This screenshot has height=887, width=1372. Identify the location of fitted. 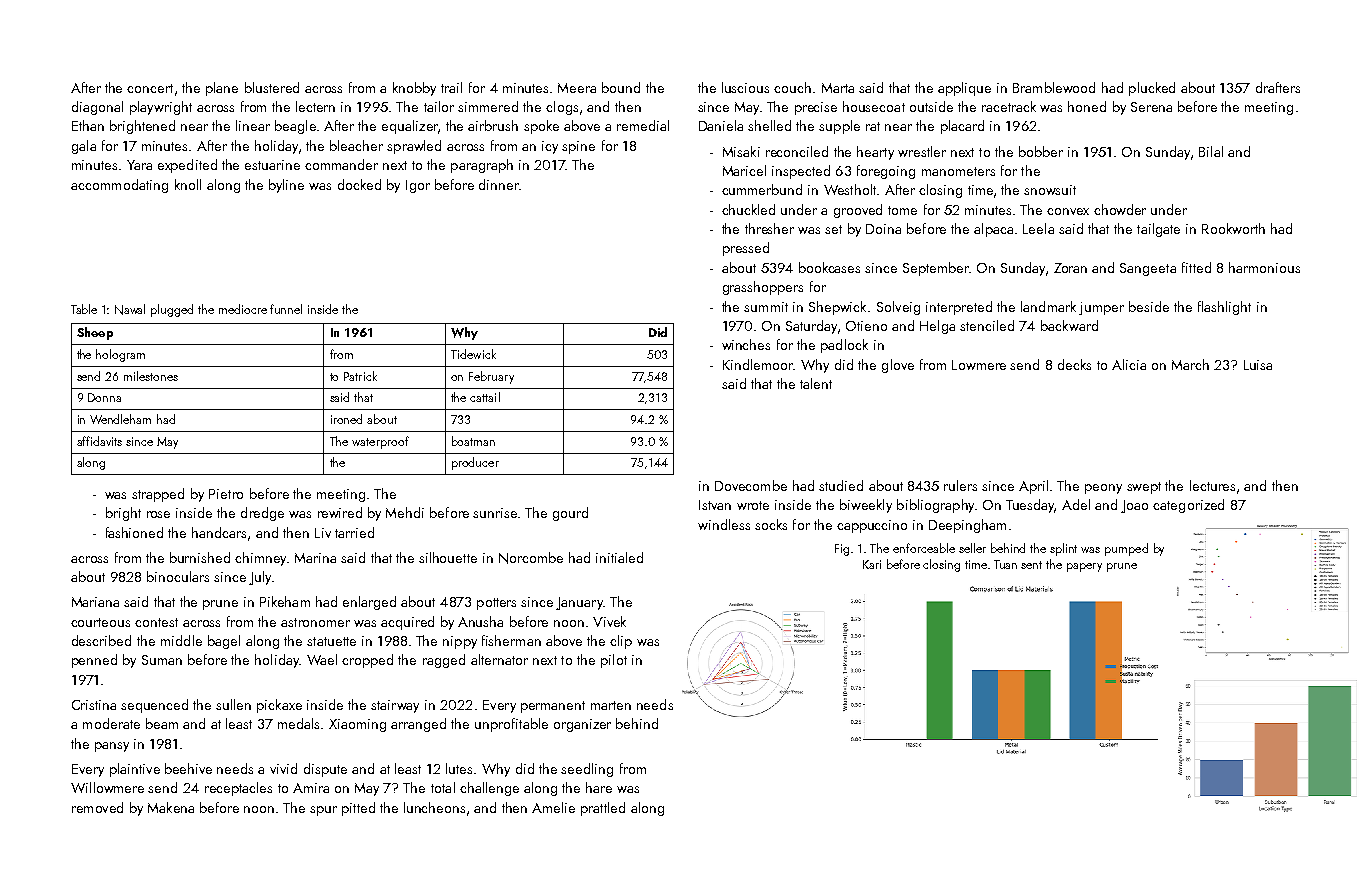
(1196, 267).
